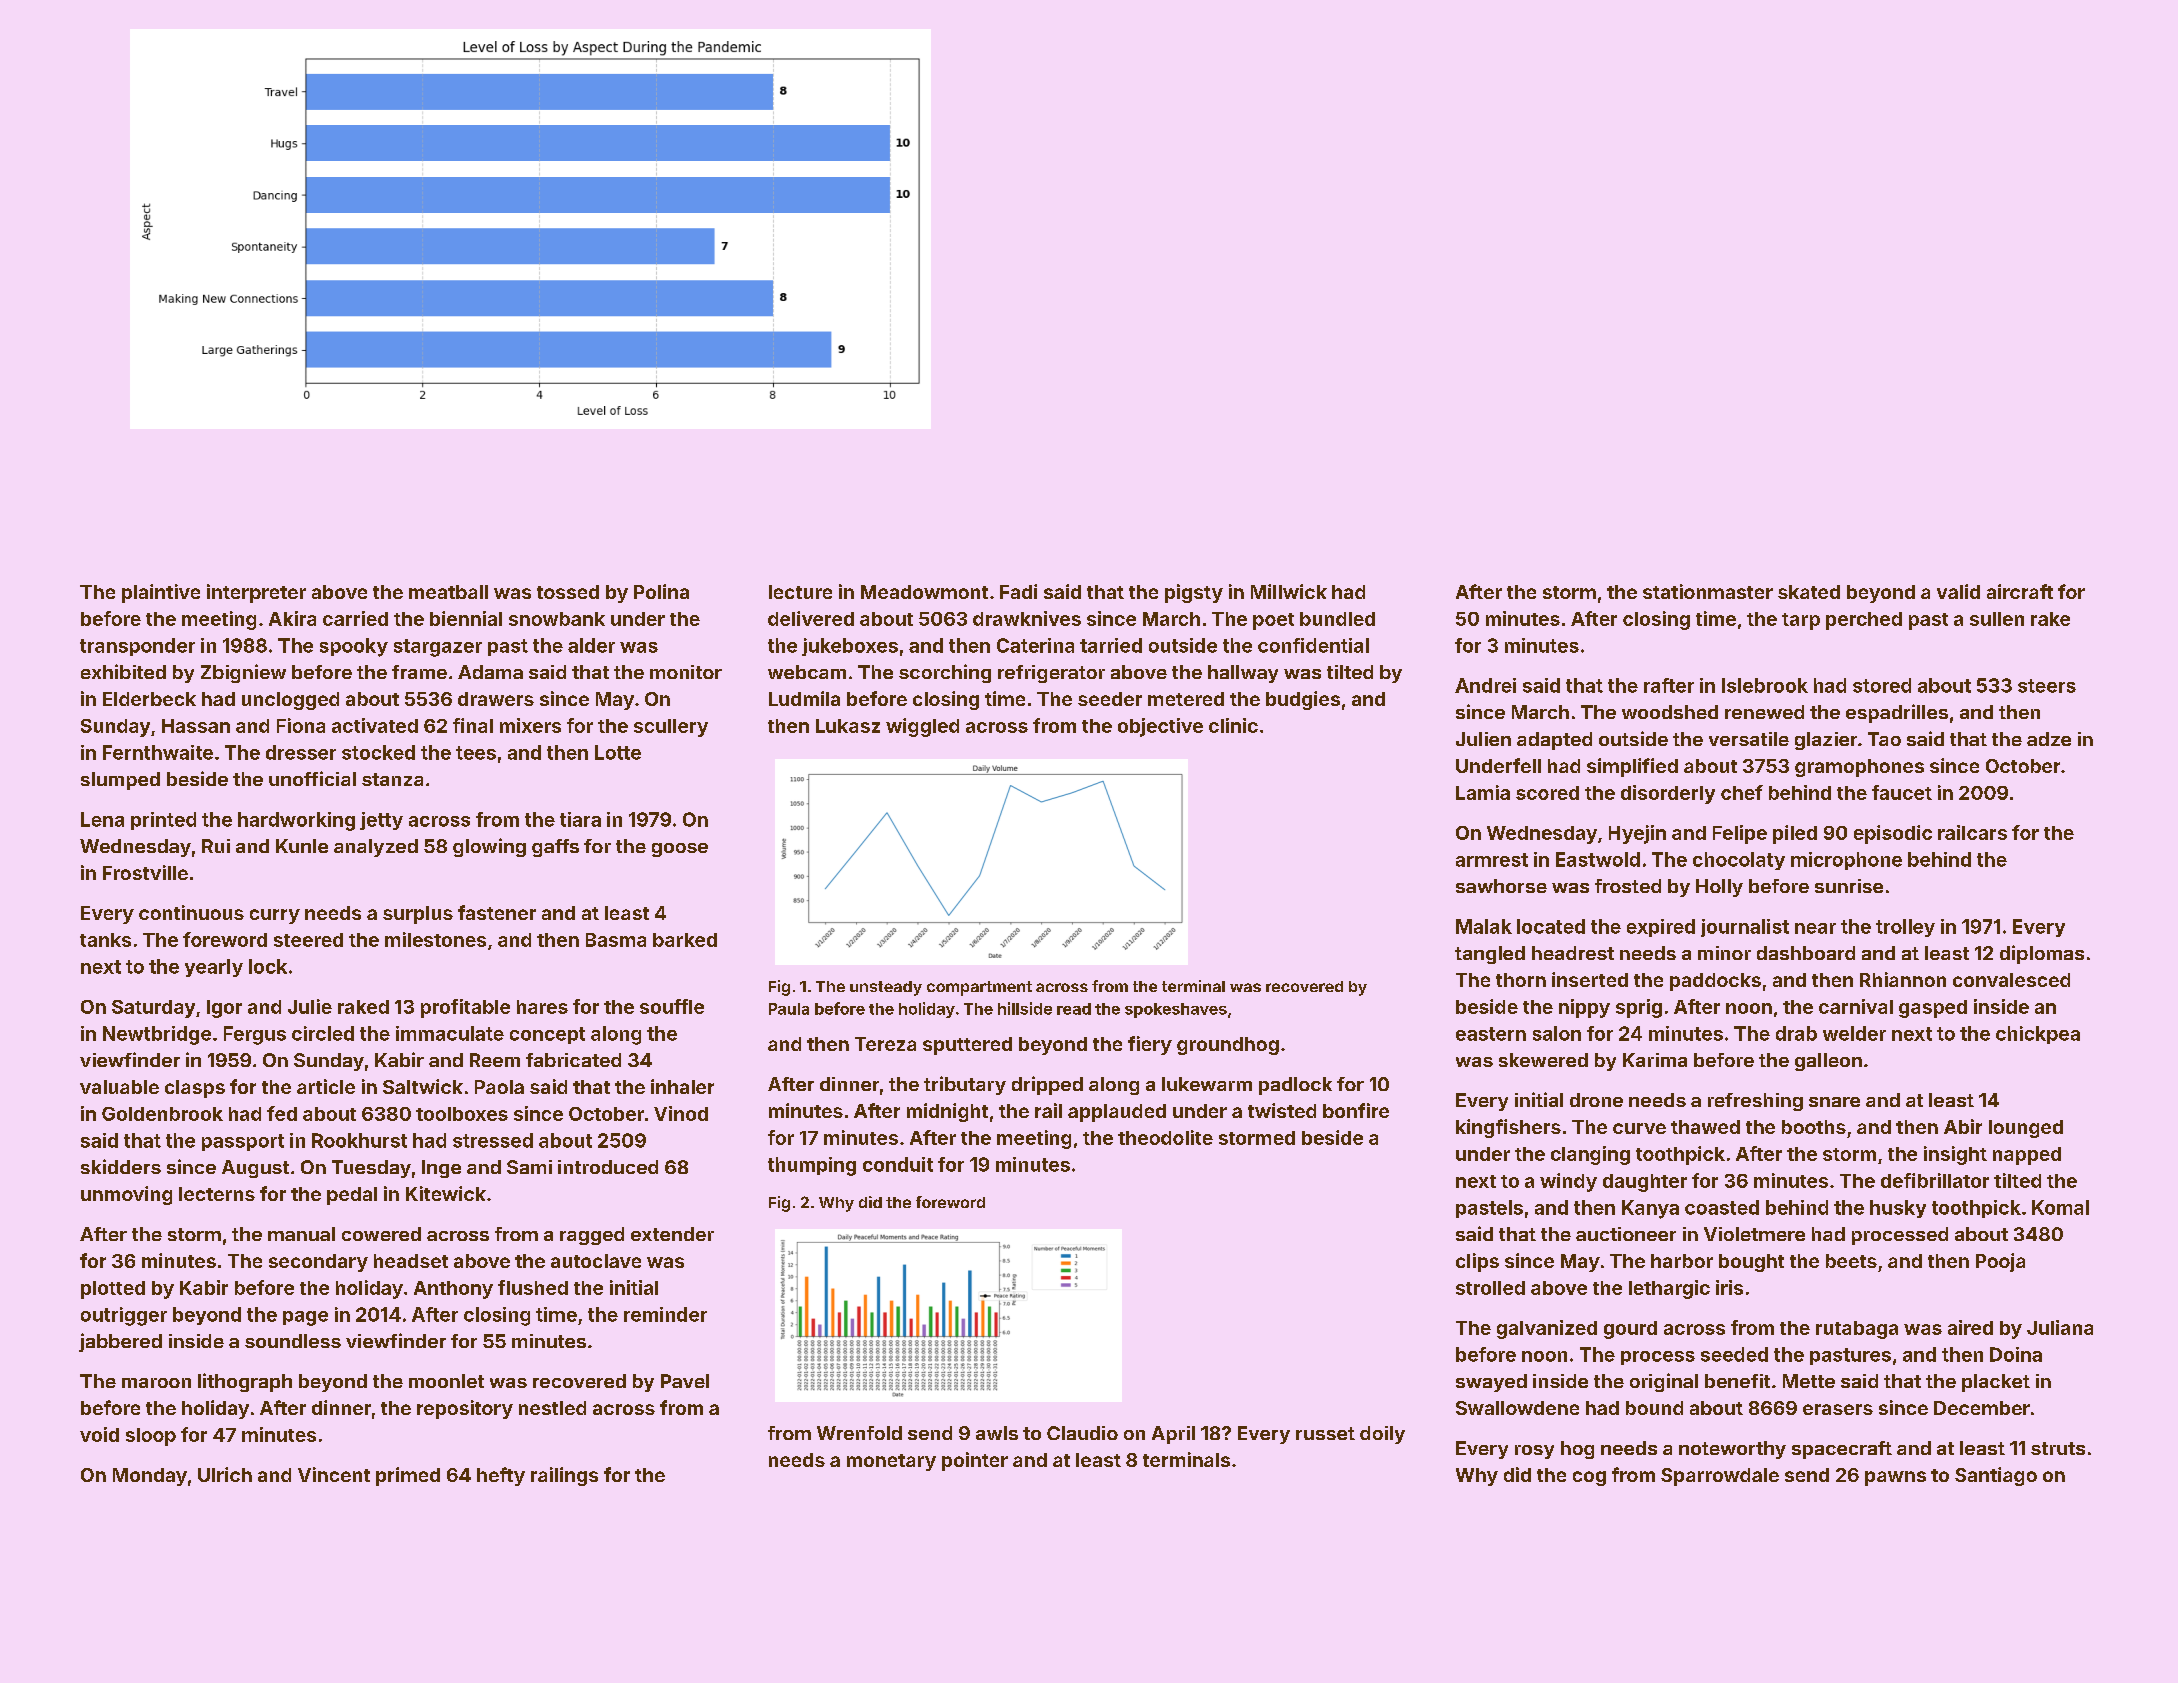  Describe the element at coordinates (1165, 1137) in the document. I see `theodolite` at that location.
